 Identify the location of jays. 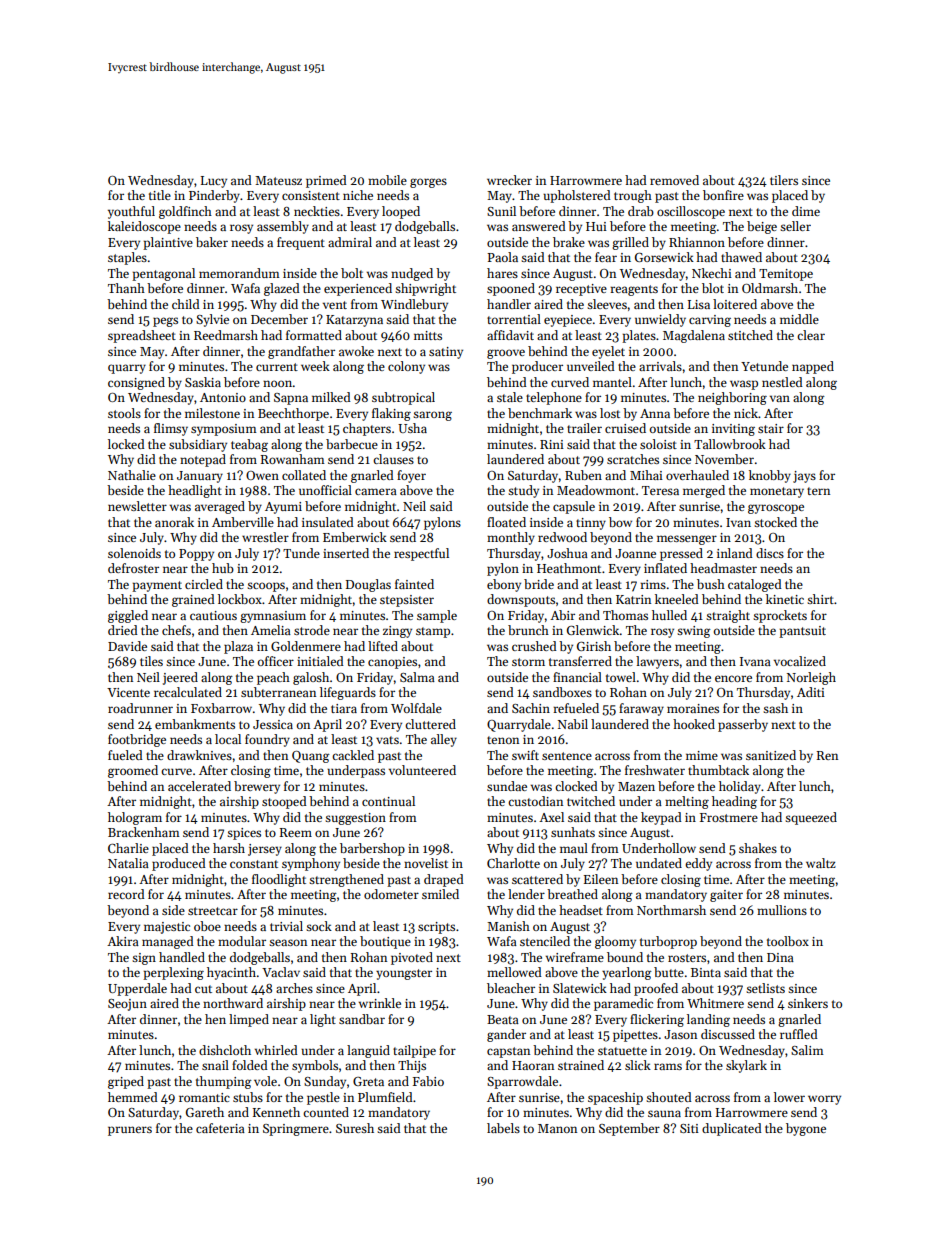
(804, 477).
